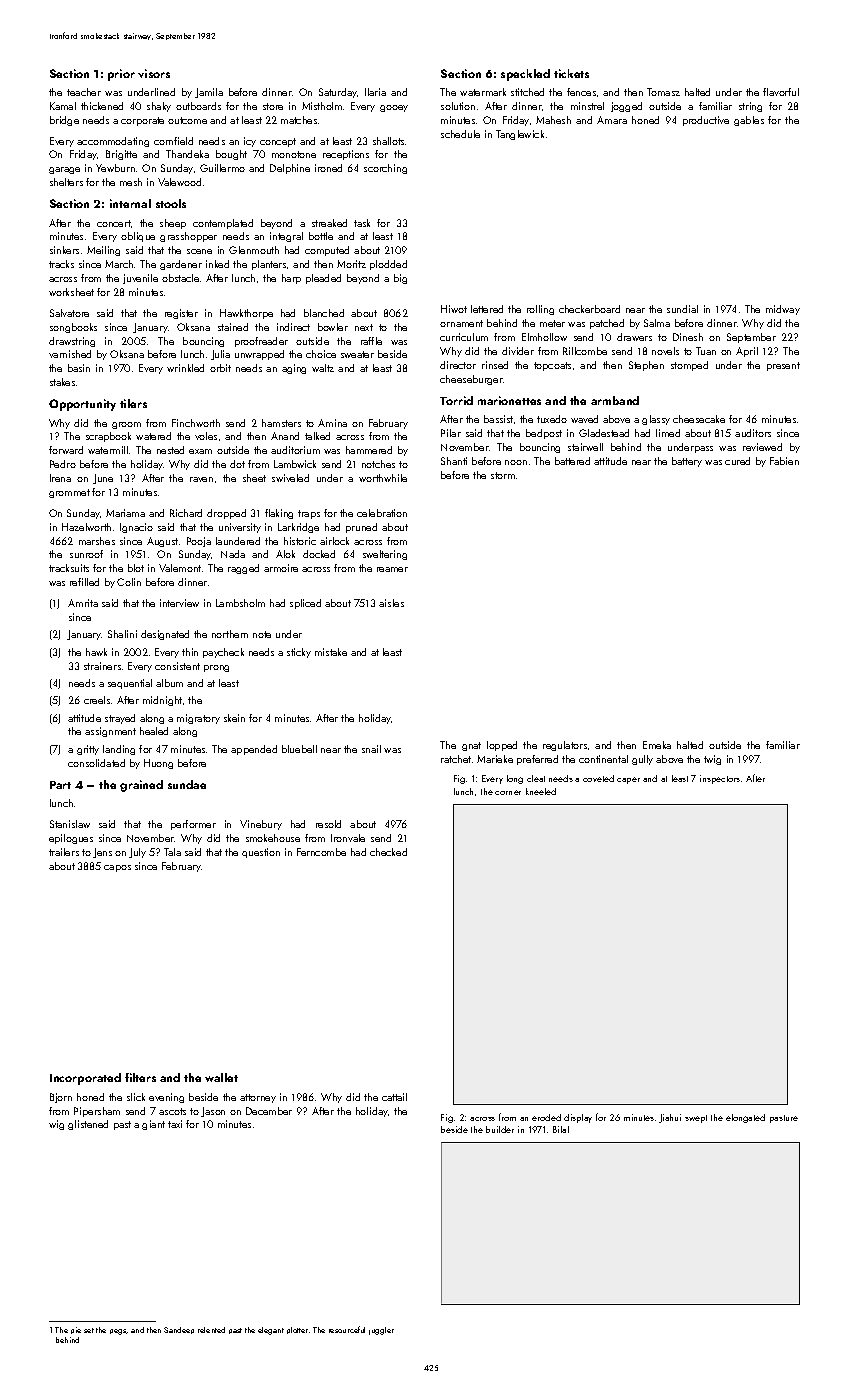  Describe the element at coordinates (712, 760) in the document. I see `twig` at that location.
